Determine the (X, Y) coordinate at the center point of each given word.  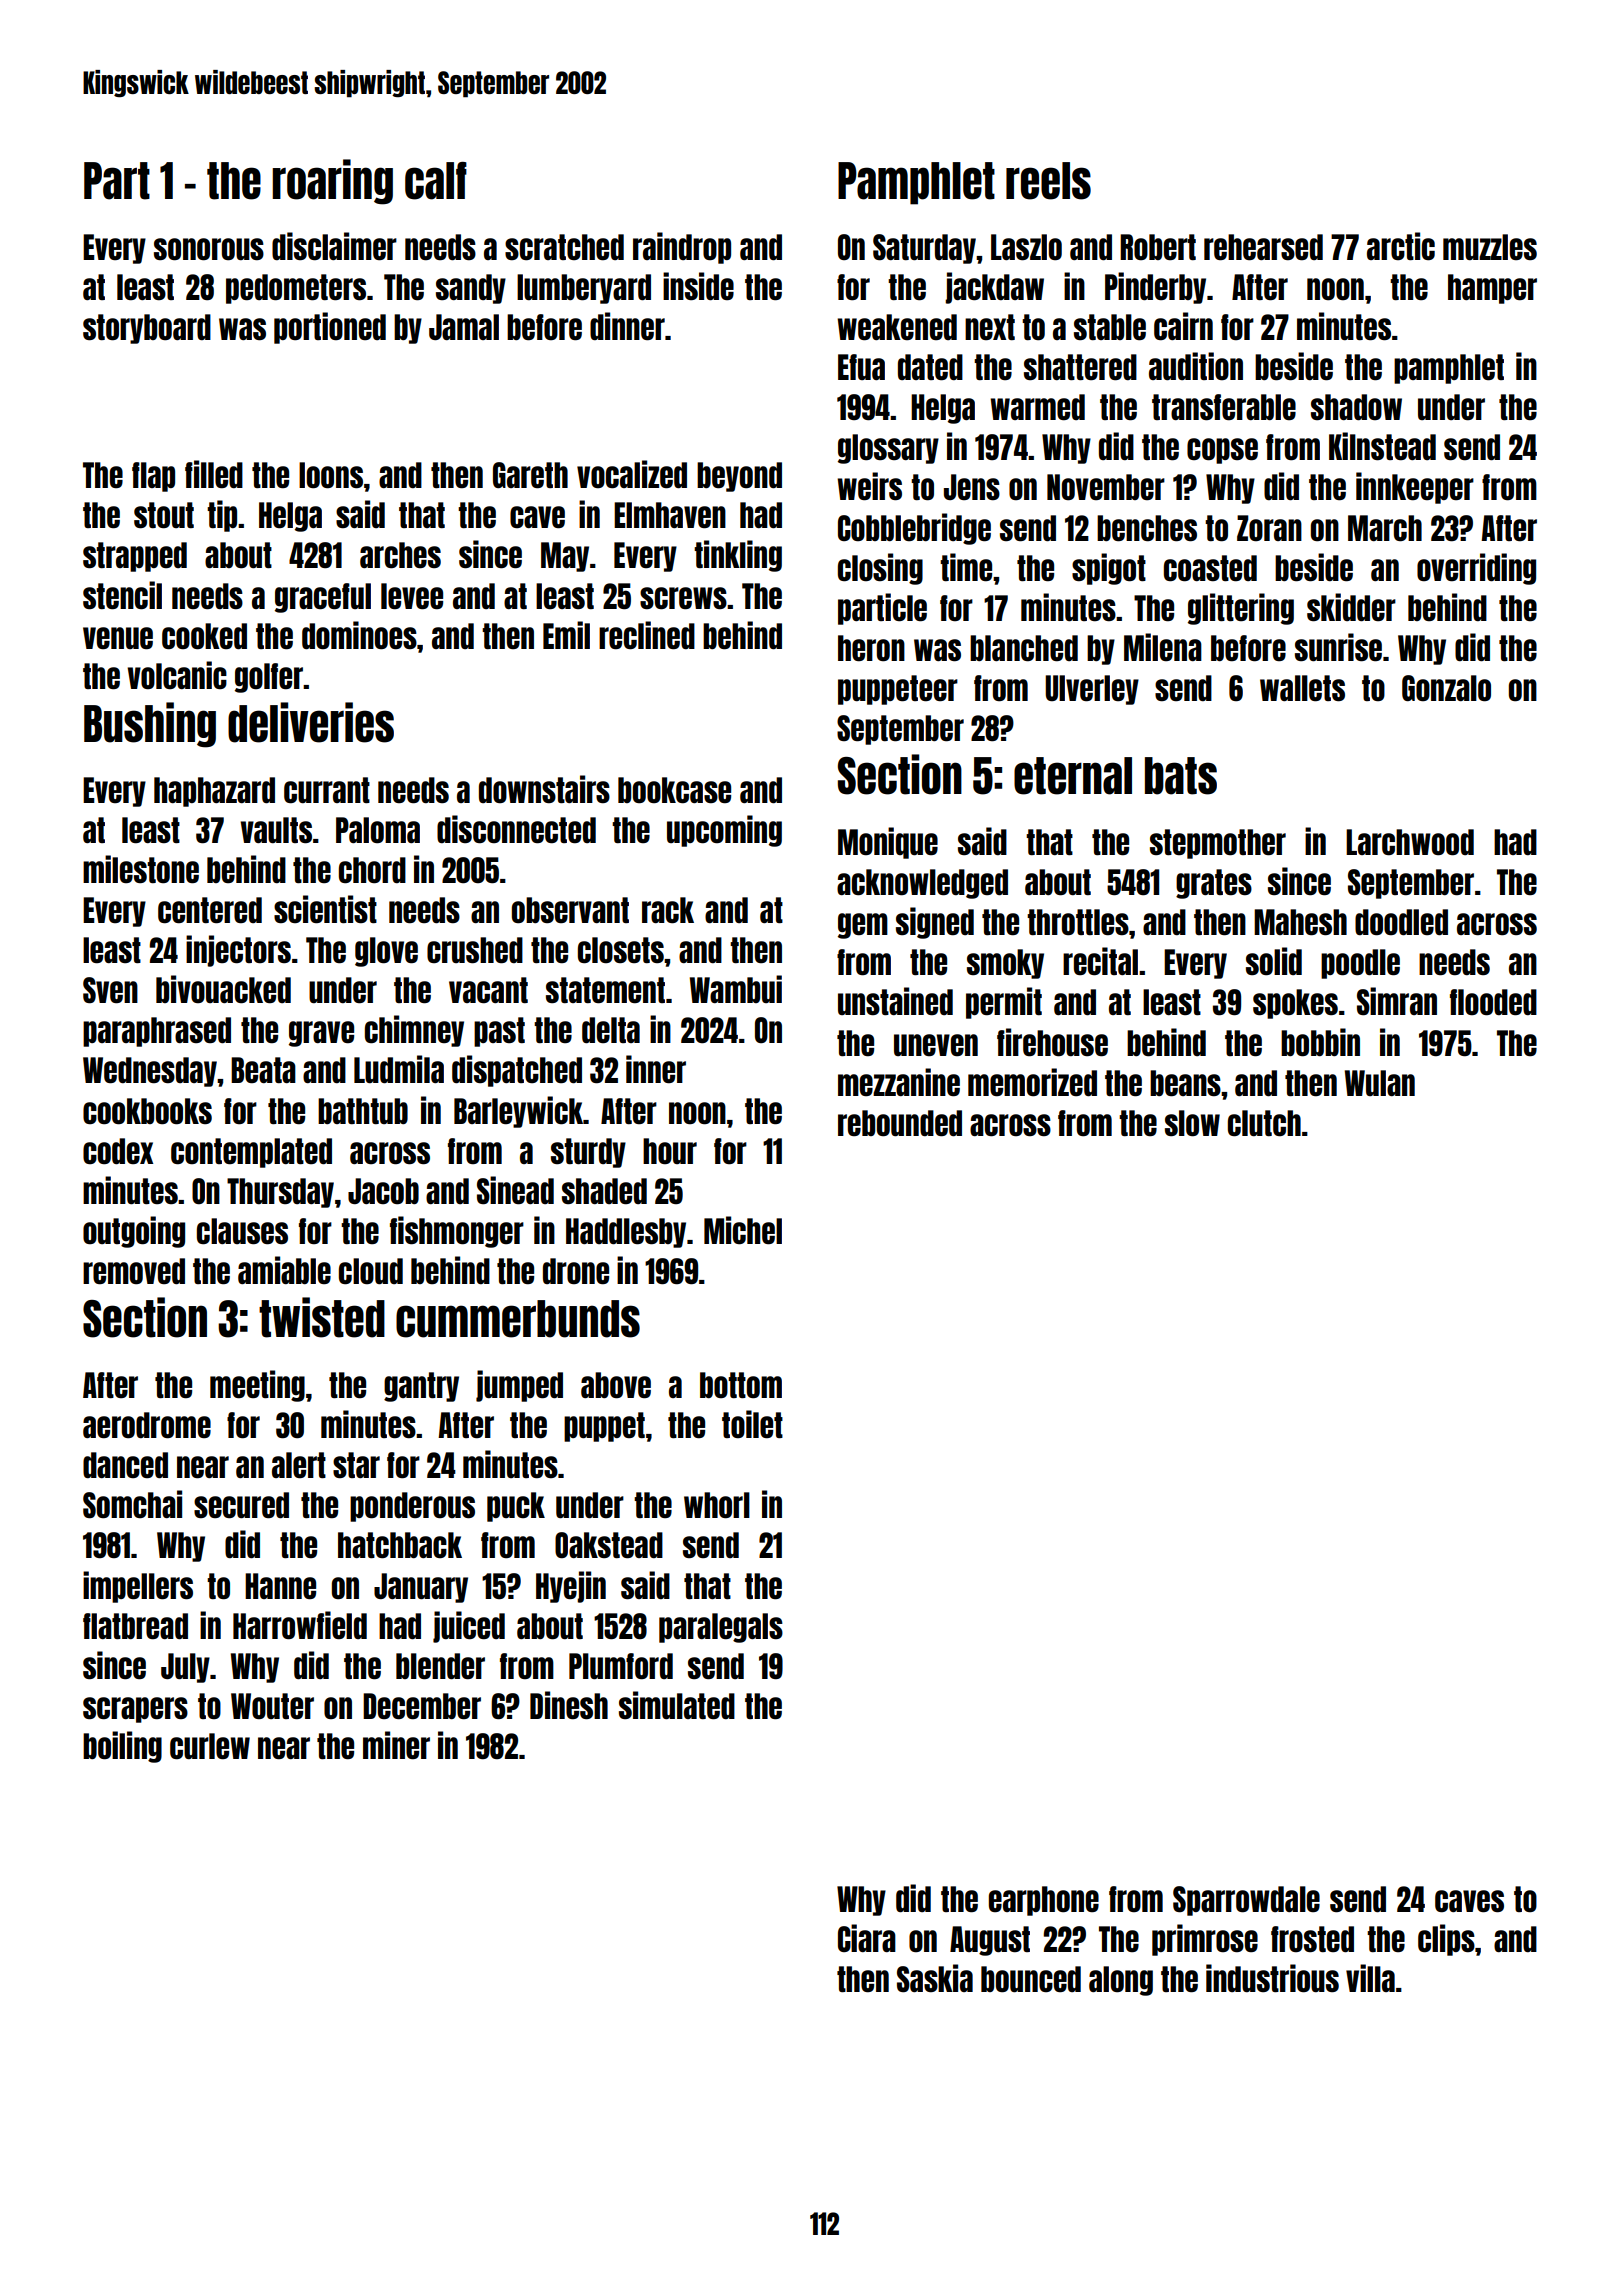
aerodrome (147, 1425)
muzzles (1490, 247)
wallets (1302, 688)
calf (436, 181)
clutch (1264, 1123)
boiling (122, 1747)
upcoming (724, 831)
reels (1048, 181)
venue (118, 638)
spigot (1109, 569)
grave (321, 1034)
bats (1181, 776)
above (616, 1385)
